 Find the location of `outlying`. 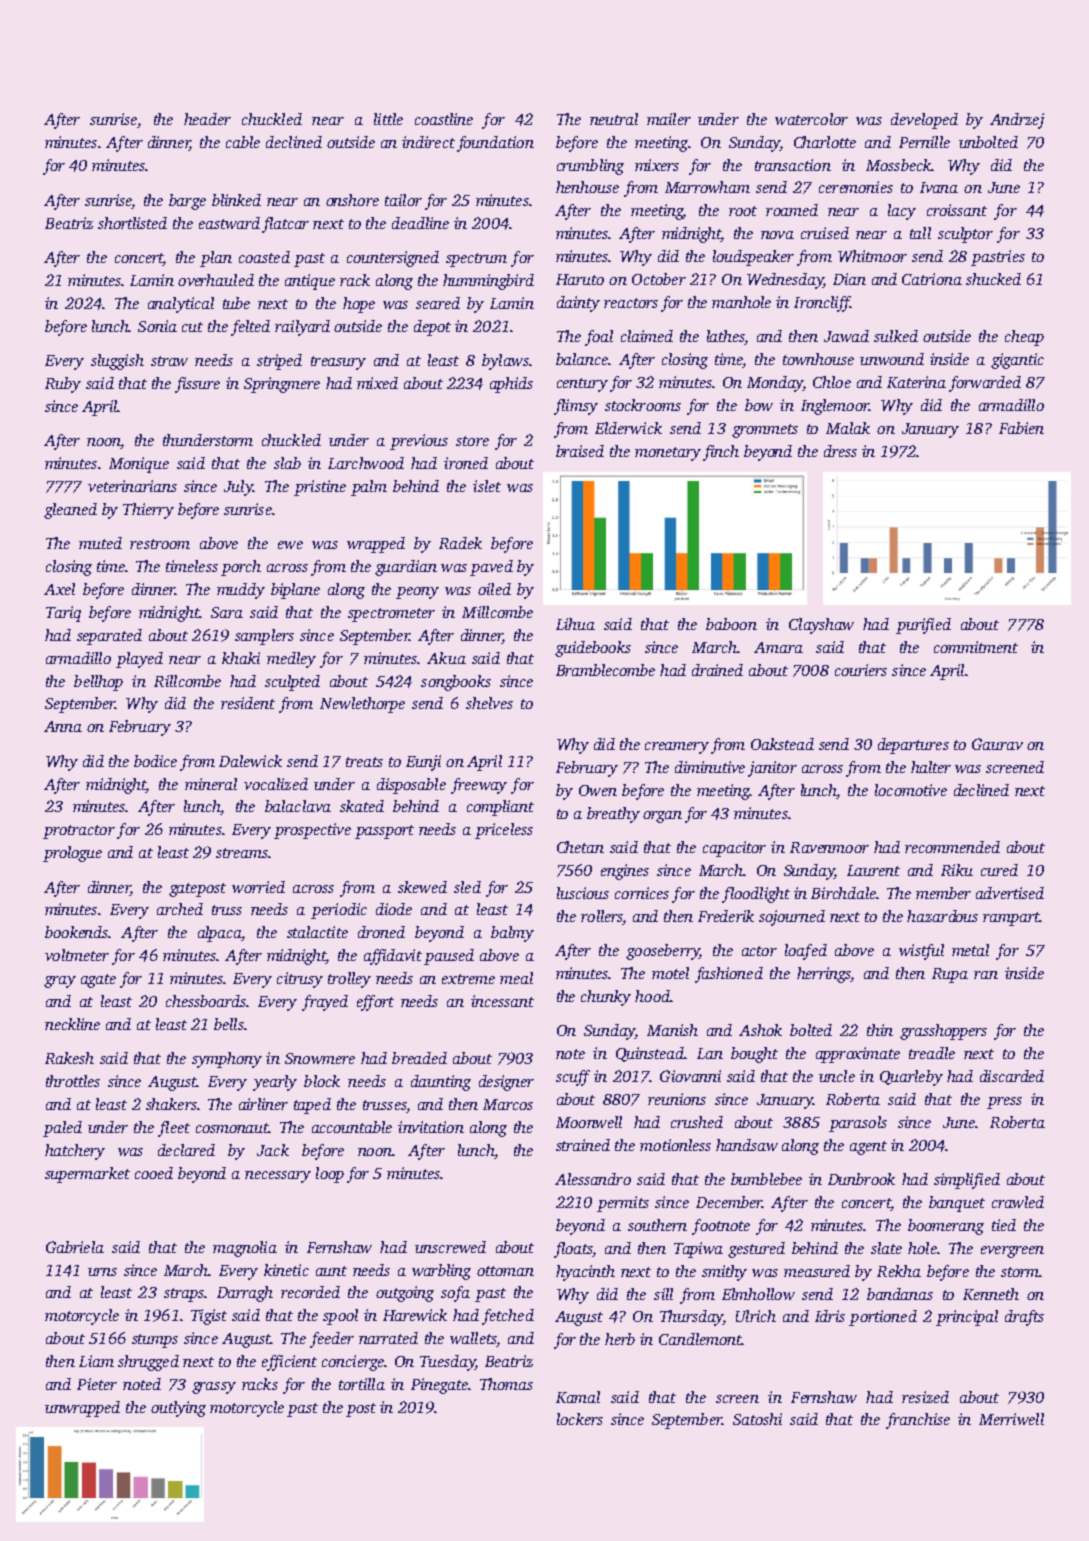

outlying is located at coordinates (178, 1409).
